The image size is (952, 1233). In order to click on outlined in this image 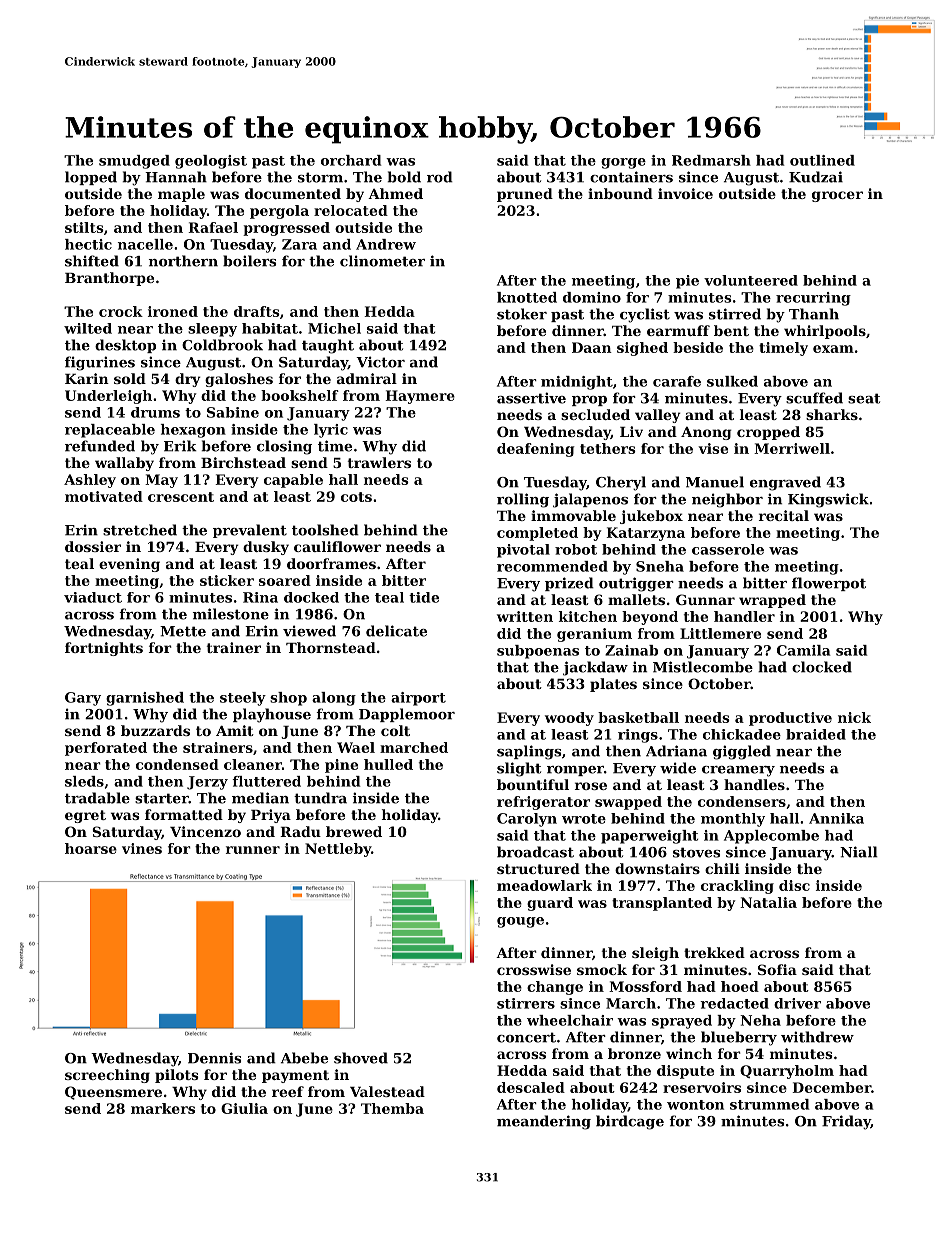, I will do `click(822, 160)`.
